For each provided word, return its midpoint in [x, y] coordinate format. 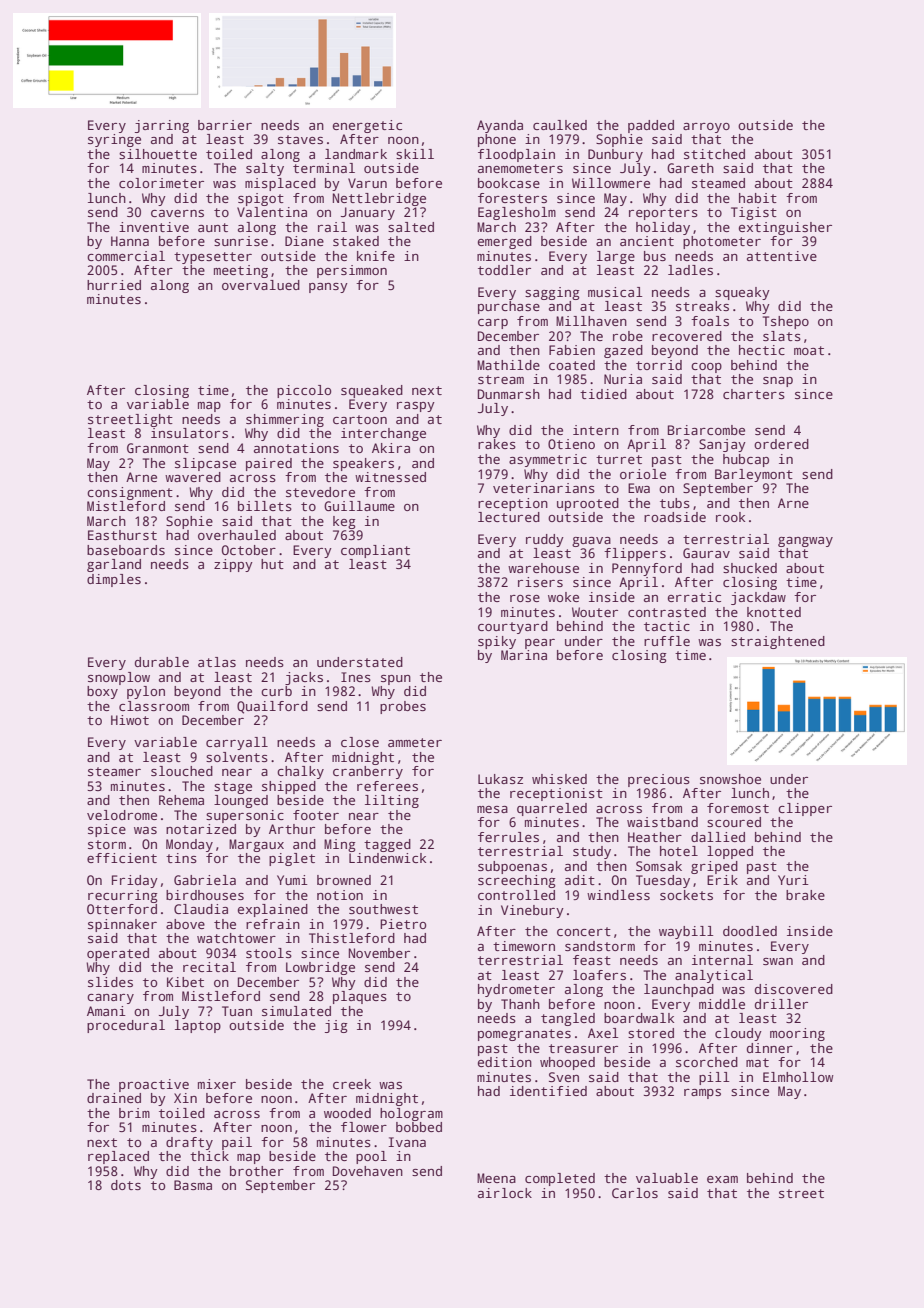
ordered [781, 444]
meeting [241, 271]
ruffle [667, 641]
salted [411, 227]
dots [126, 1185]
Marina [524, 655]
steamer [114, 771]
